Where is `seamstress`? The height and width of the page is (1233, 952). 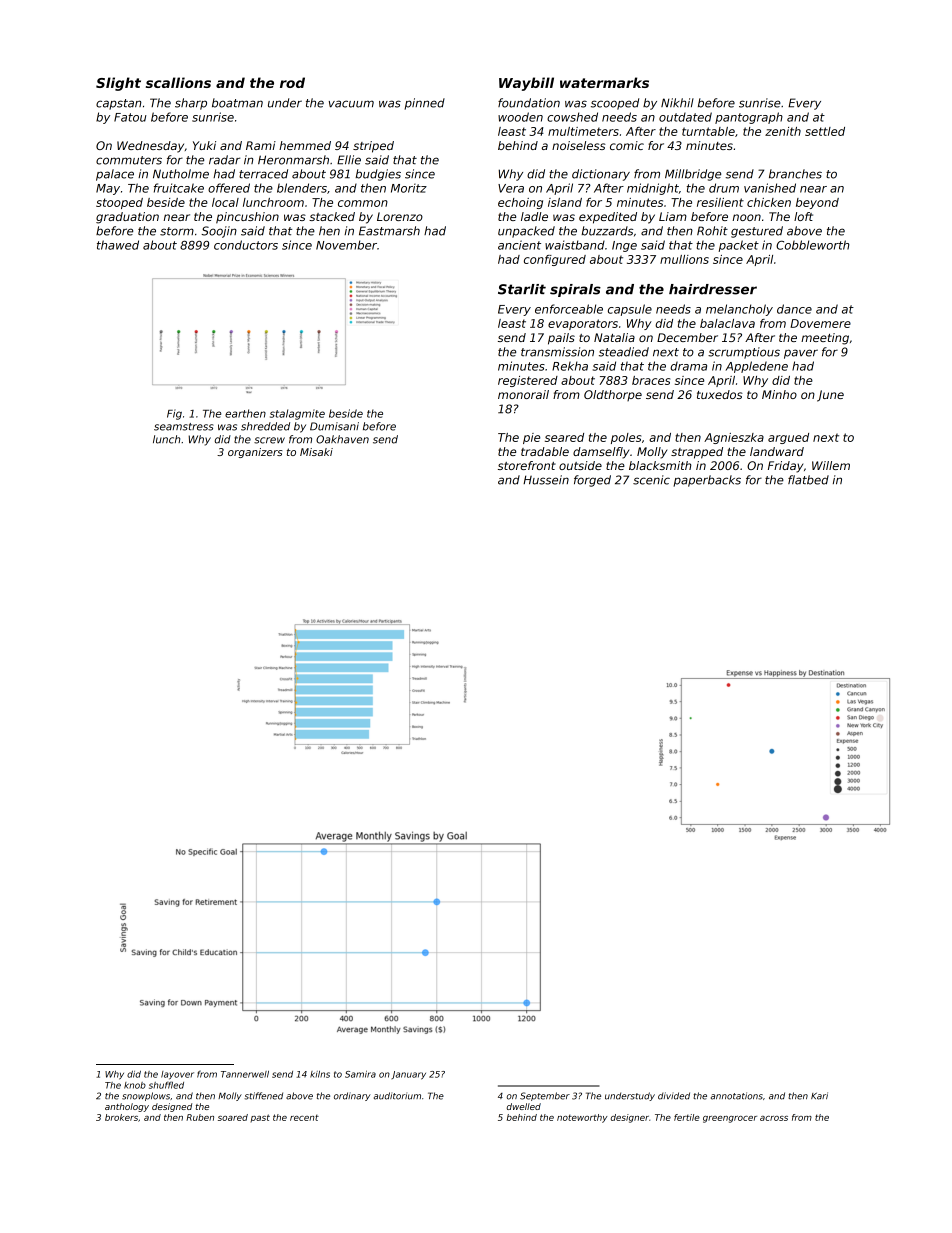 seamstress is located at coordinates (184, 427).
